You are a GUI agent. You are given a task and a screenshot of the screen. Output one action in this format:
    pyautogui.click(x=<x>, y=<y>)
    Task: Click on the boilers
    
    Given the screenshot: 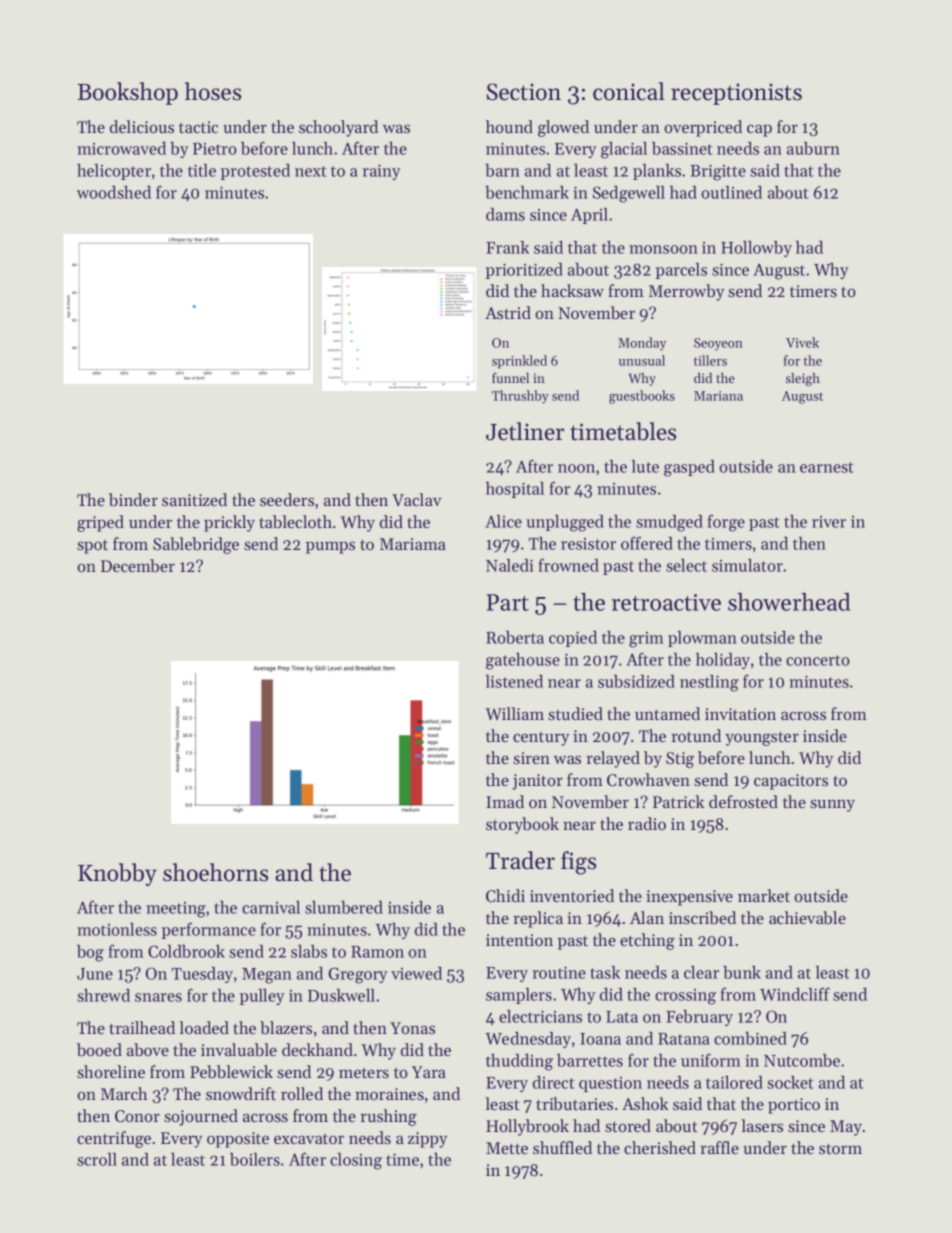 What is the action you would take?
    pyautogui.click(x=255, y=1159)
